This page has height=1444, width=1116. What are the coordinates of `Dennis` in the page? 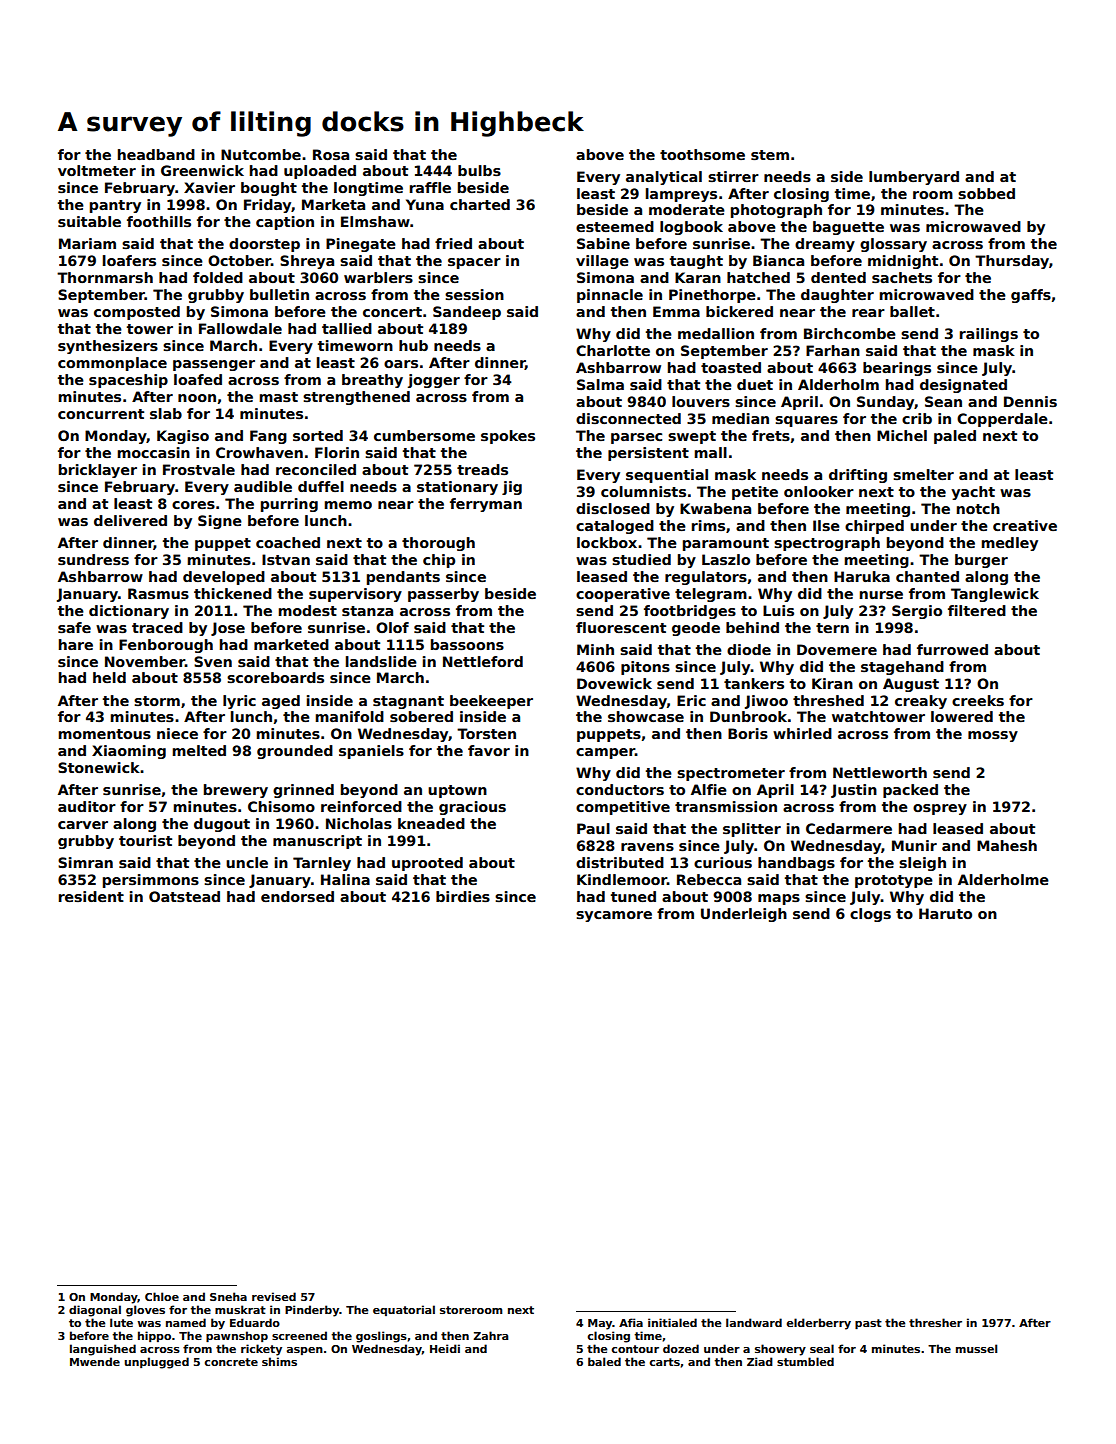 It's located at (1030, 401).
